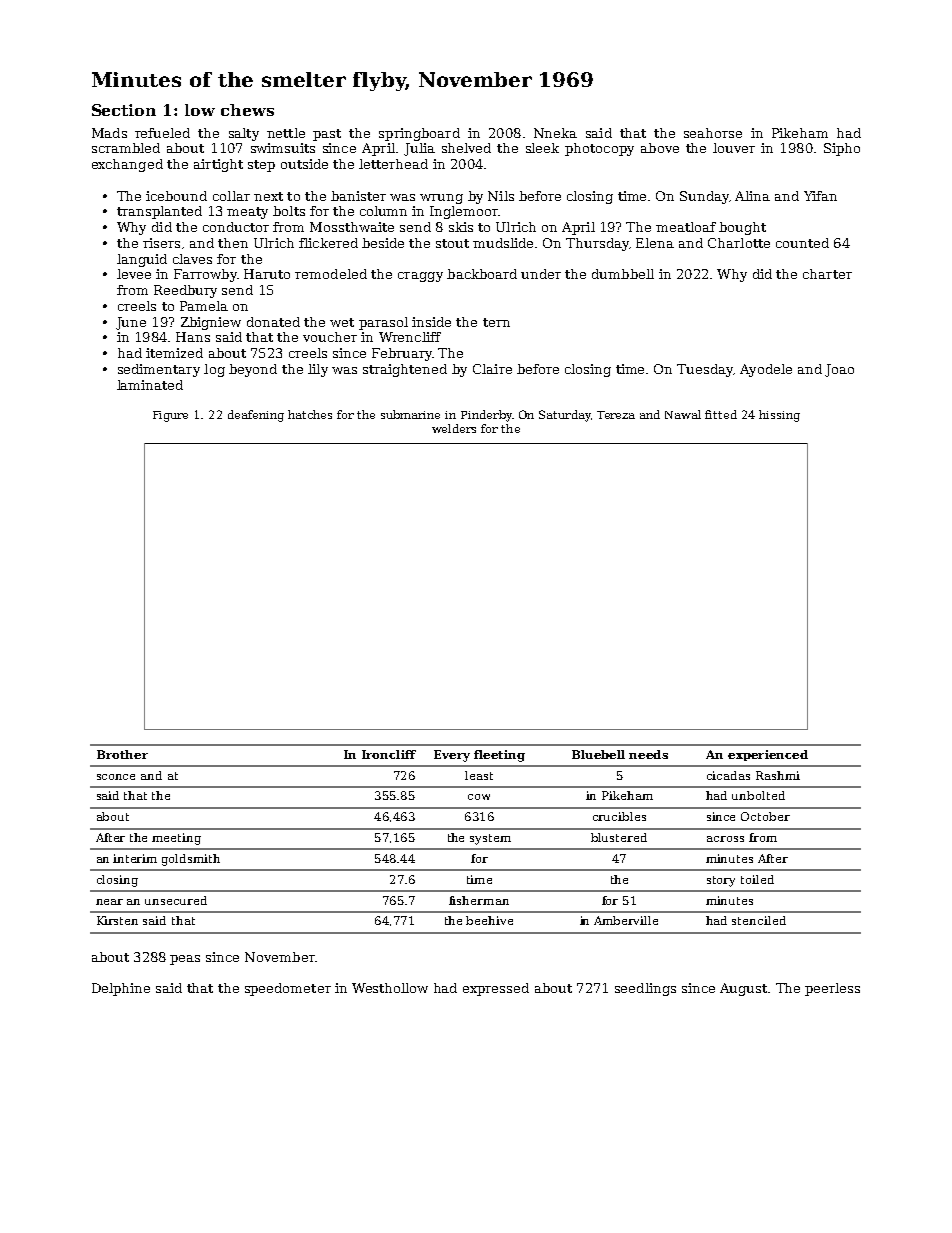 The image size is (952, 1233). Describe the element at coordinates (683, 414) in the image. I see `Nawal` at that location.
